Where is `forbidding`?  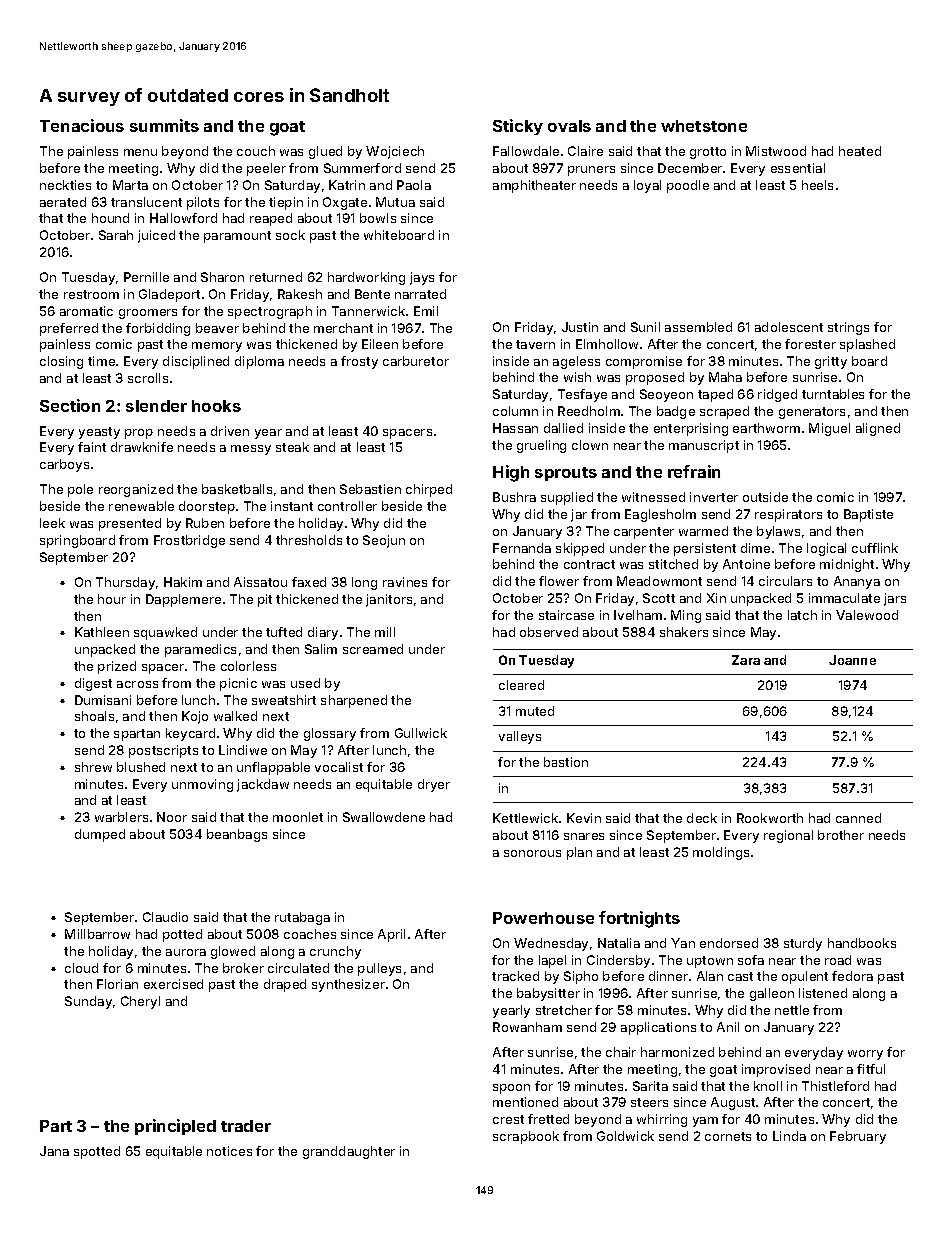
forbidding is located at coordinates (158, 329).
